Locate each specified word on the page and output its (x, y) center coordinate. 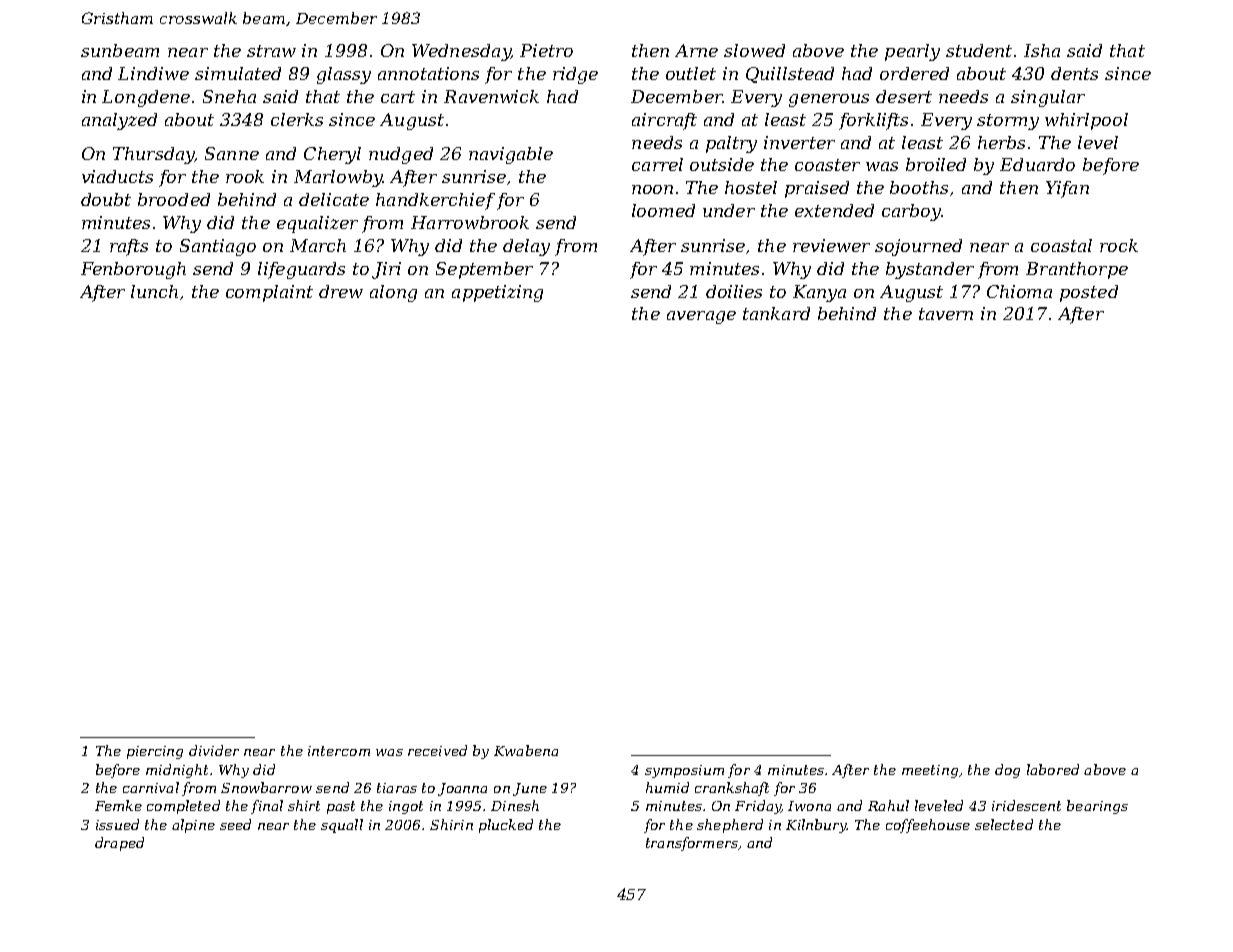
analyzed (119, 121)
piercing (155, 752)
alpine (193, 826)
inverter (799, 142)
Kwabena (526, 750)
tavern (946, 314)
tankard (776, 313)
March (318, 245)
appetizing (497, 293)
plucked (506, 826)
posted (1089, 293)
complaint (269, 293)
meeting (930, 771)
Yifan (1067, 189)
